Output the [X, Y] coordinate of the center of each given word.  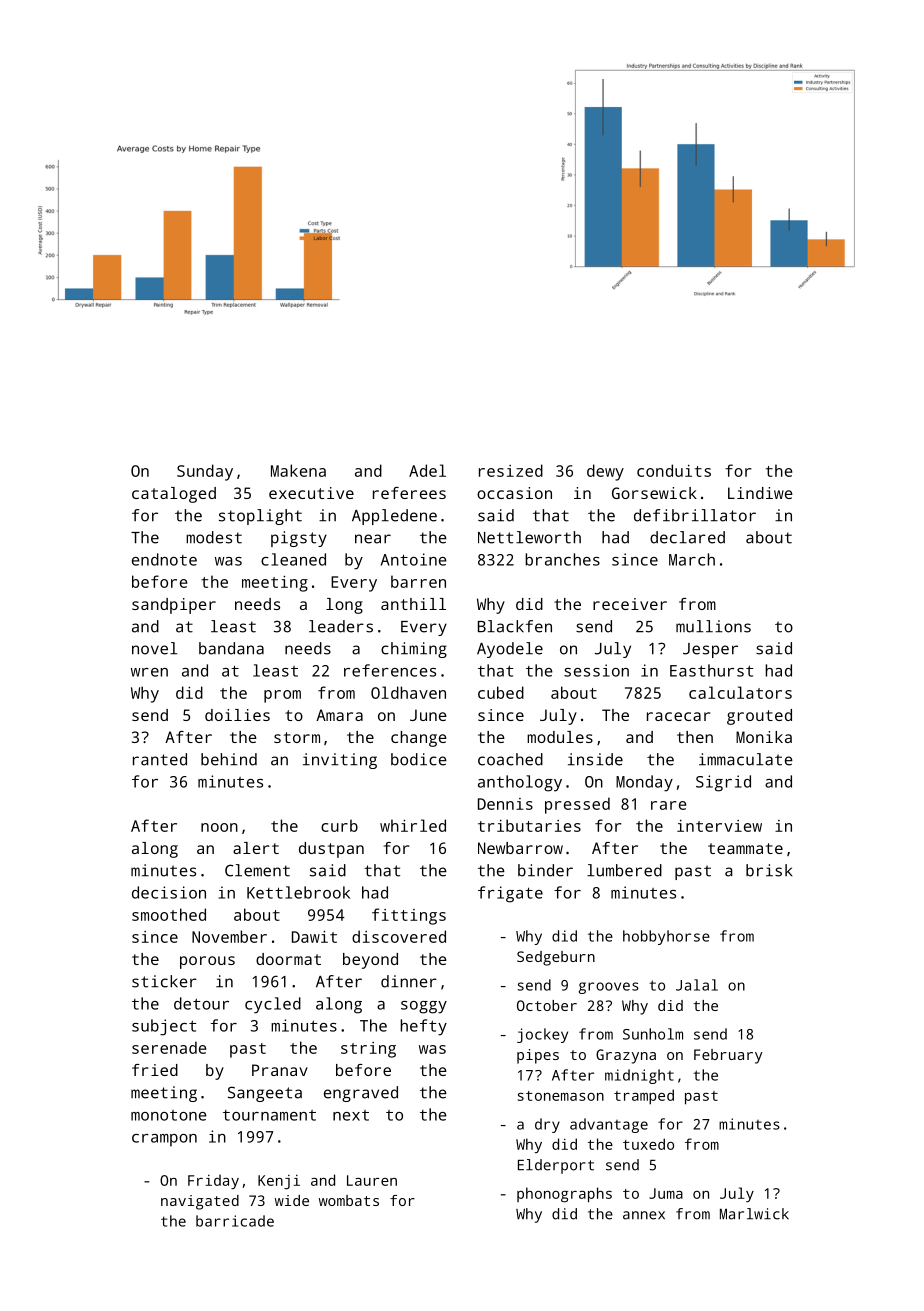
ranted [160, 759]
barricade [235, 1221]
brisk [769, 870]
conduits [674, 470]
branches [562, 559]
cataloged [174, 495]
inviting [340, 761]
